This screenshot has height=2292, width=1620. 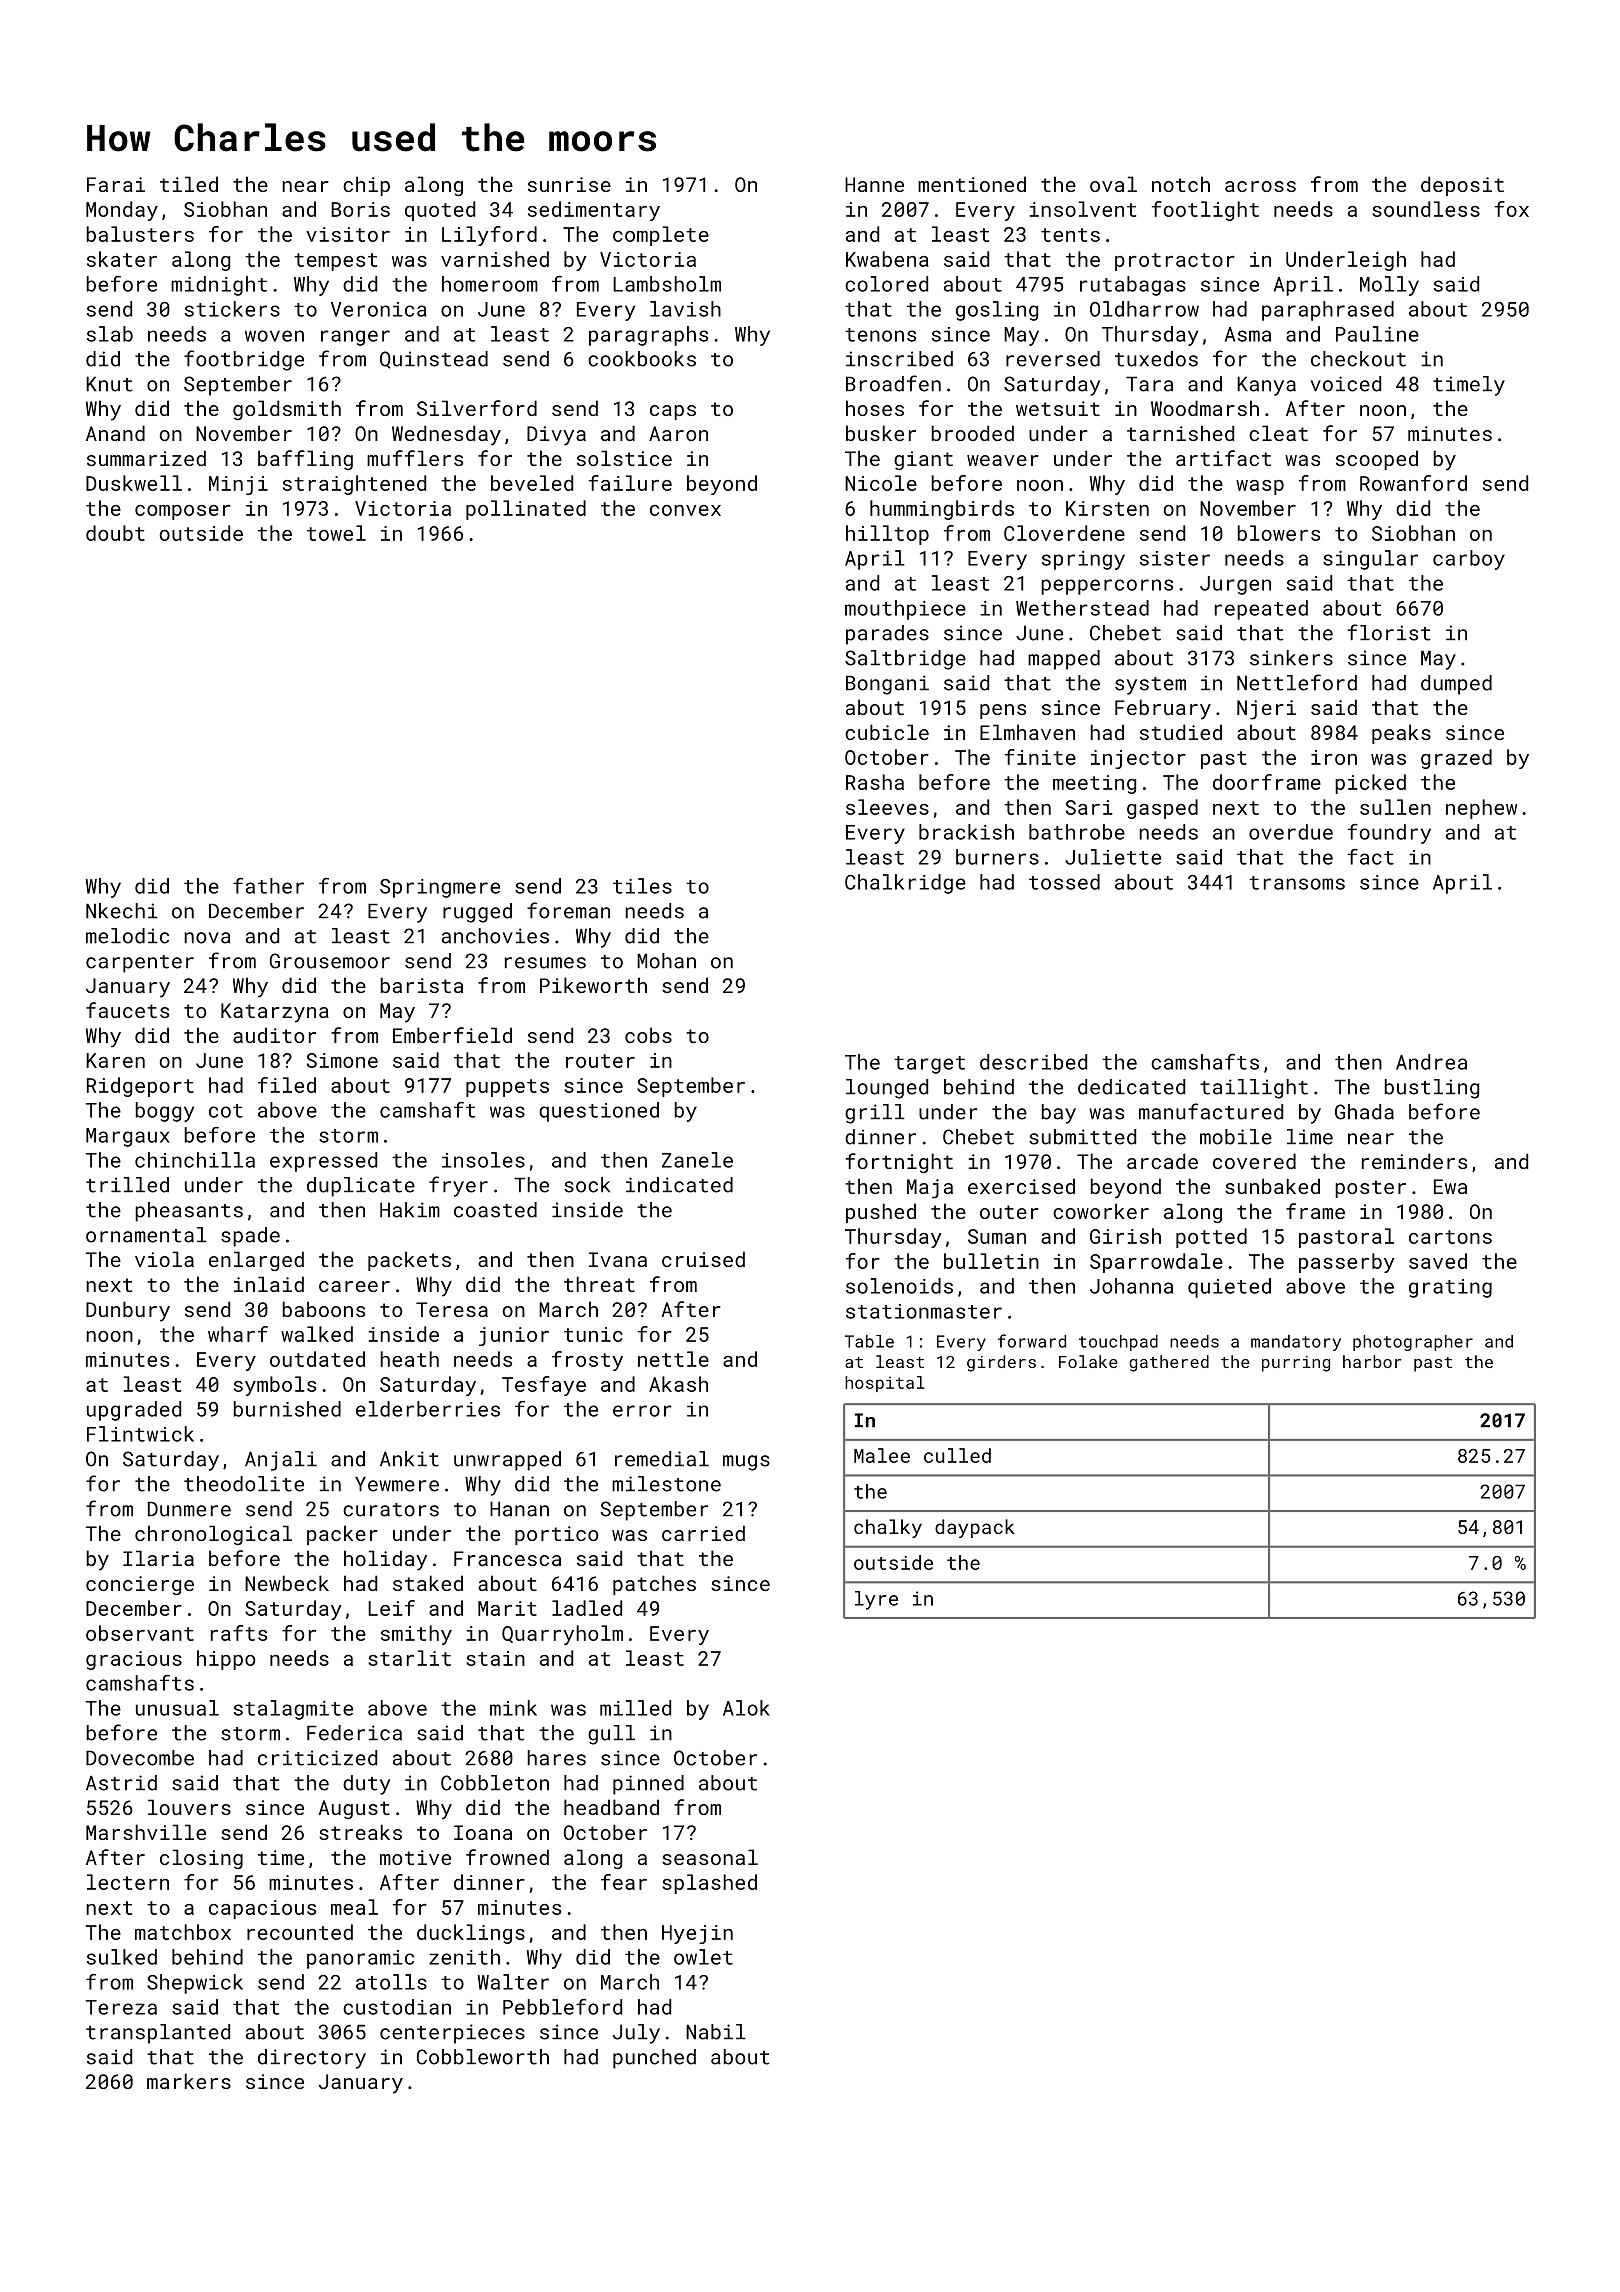 What do you see at coordinates (1296, 1364) in the screenshot?
I see `purring` at bounding box center [1296, 1364].
